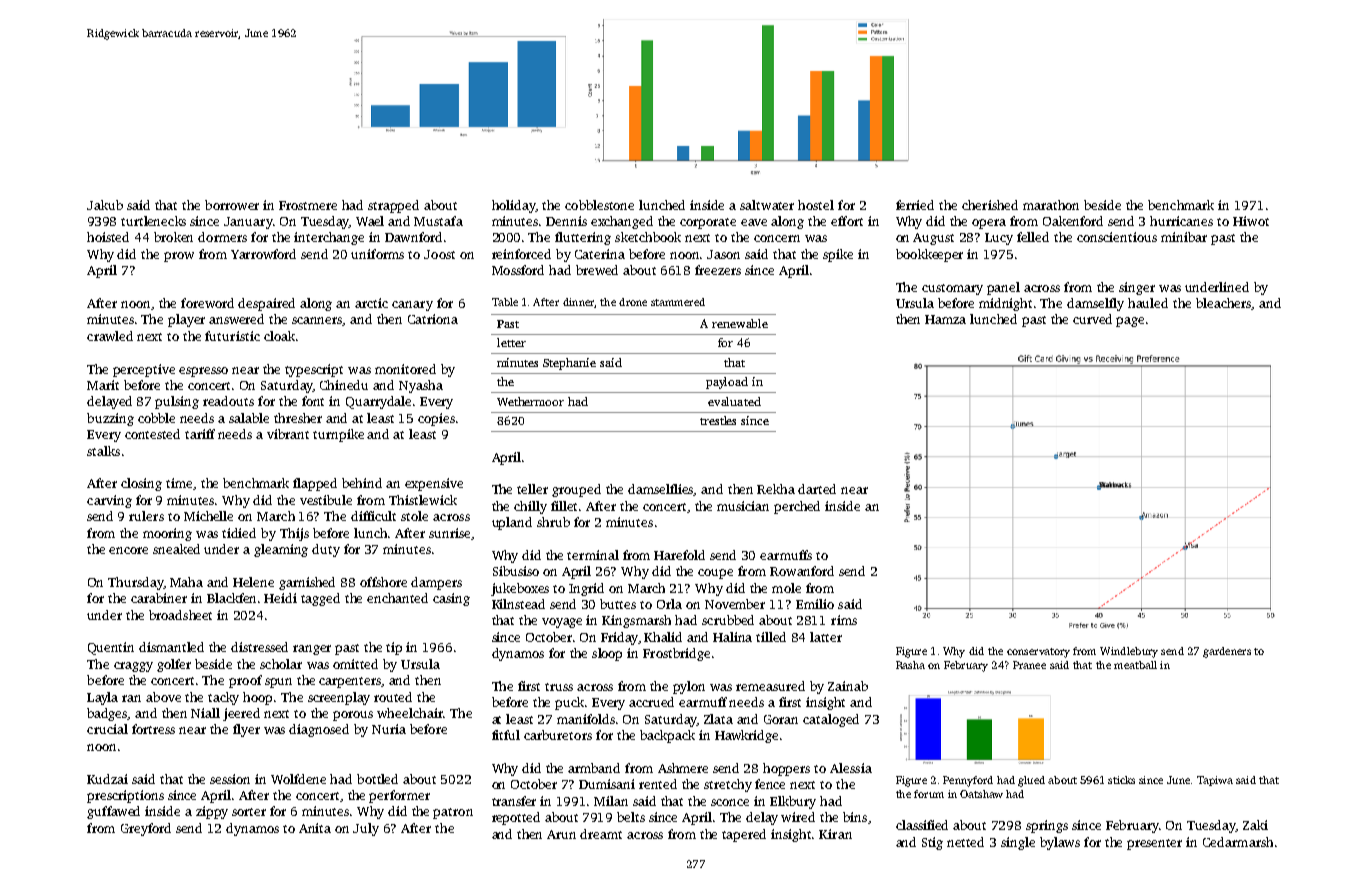  I want to click on gardeners, so click(1227, 652).
